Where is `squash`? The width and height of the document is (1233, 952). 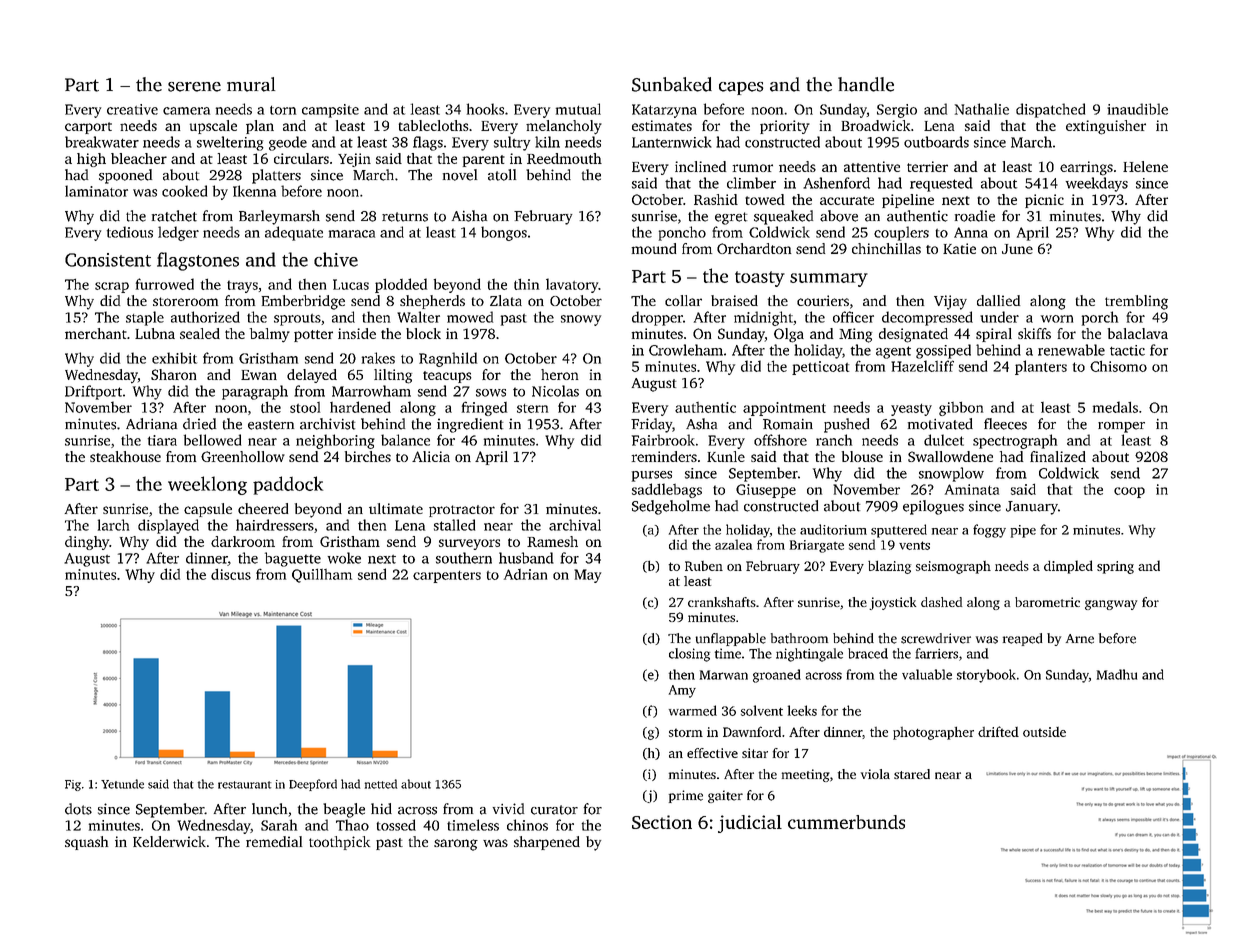 squash is located at coordinates (86, 843).
